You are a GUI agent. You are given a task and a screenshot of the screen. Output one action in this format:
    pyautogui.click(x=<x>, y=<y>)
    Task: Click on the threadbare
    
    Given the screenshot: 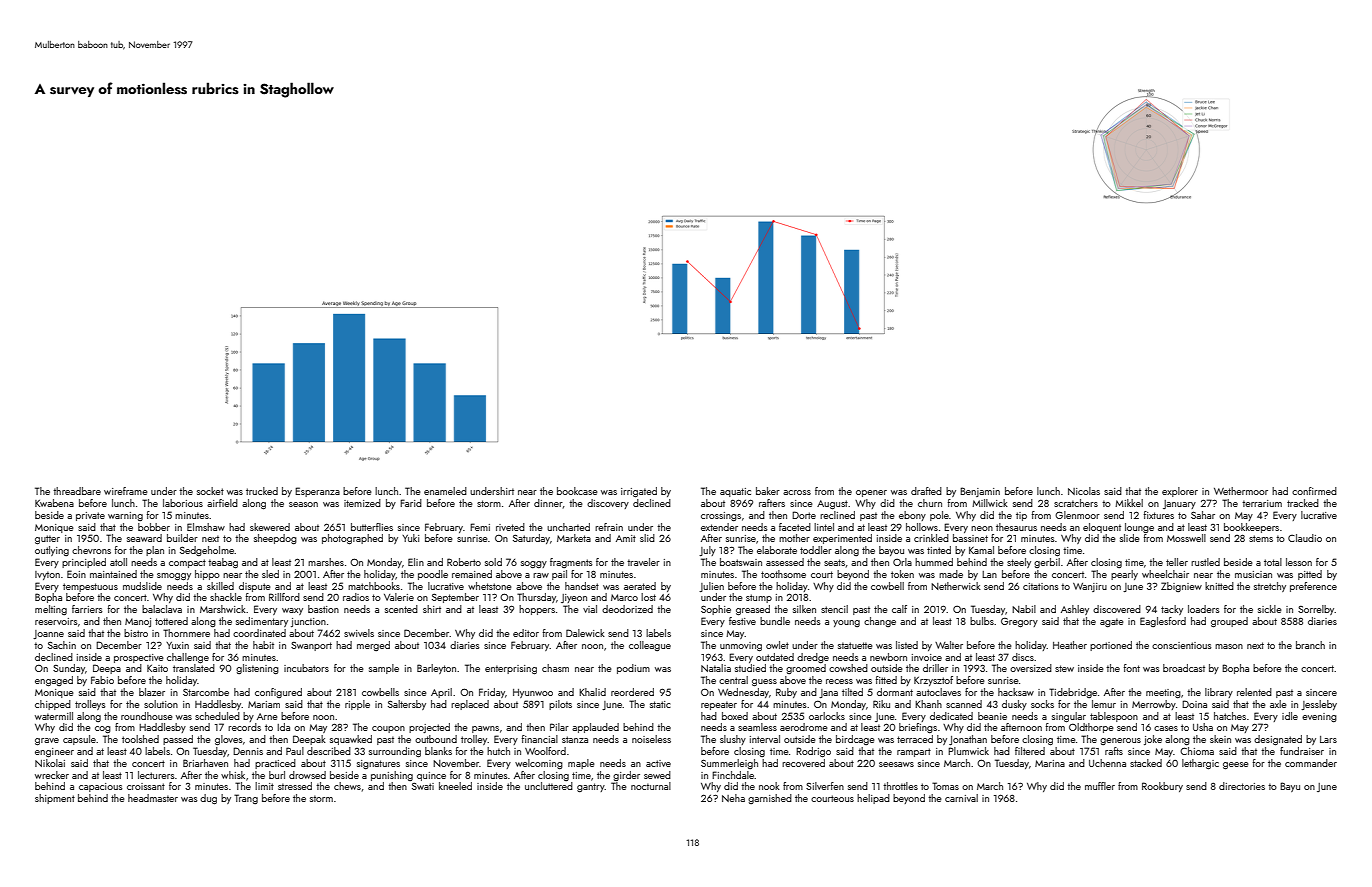 What is the action you would take?
    pyautogui.click(x=77, y=491)
